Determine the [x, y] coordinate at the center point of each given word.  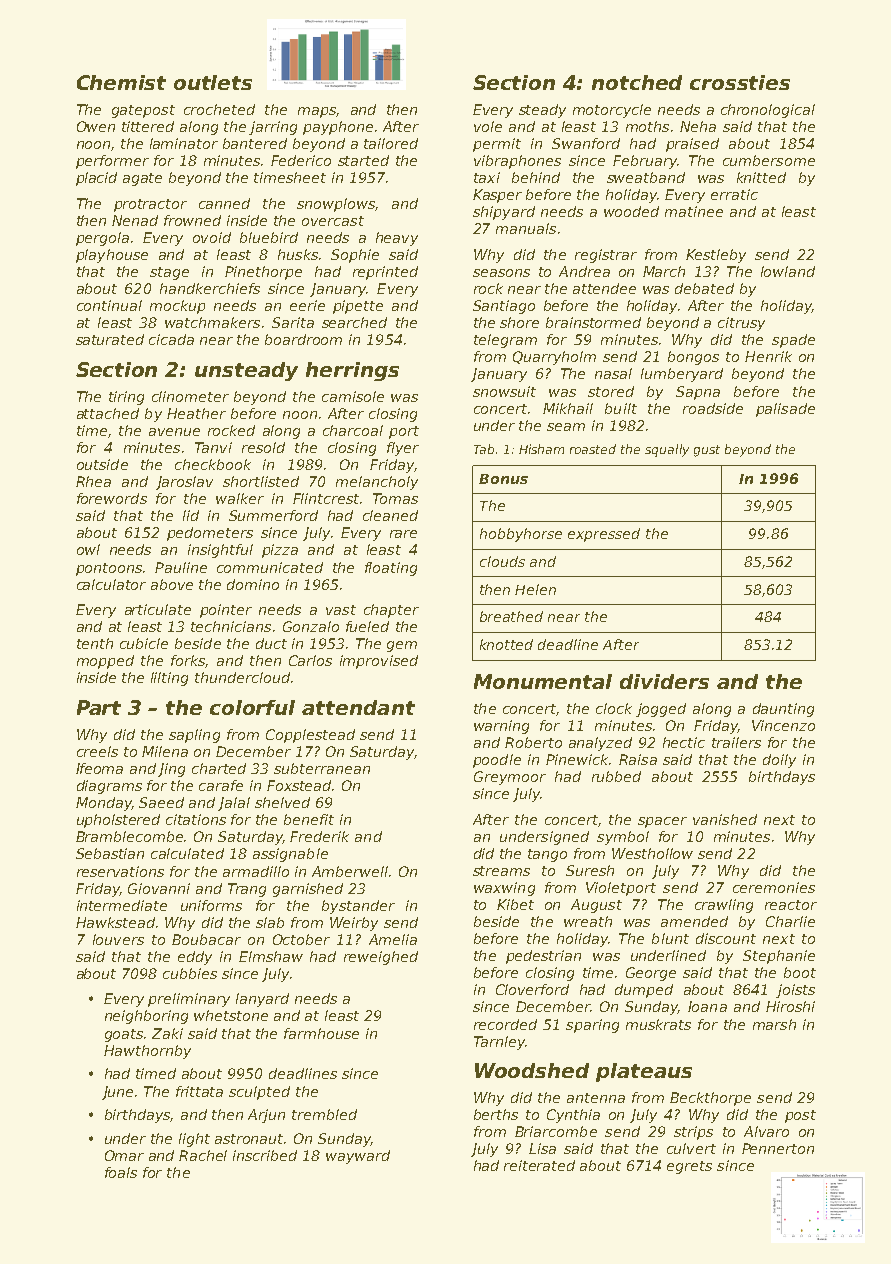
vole [488, 126]
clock [614, 708]
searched [354, 322]
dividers [664, 681]
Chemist [121, 82]
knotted [506, 644]
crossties [740, 82]
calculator [111, 584]
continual [109, 305]
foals [121, 1172]
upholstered [118, 821]
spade [793, 341]
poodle [497, 761]
